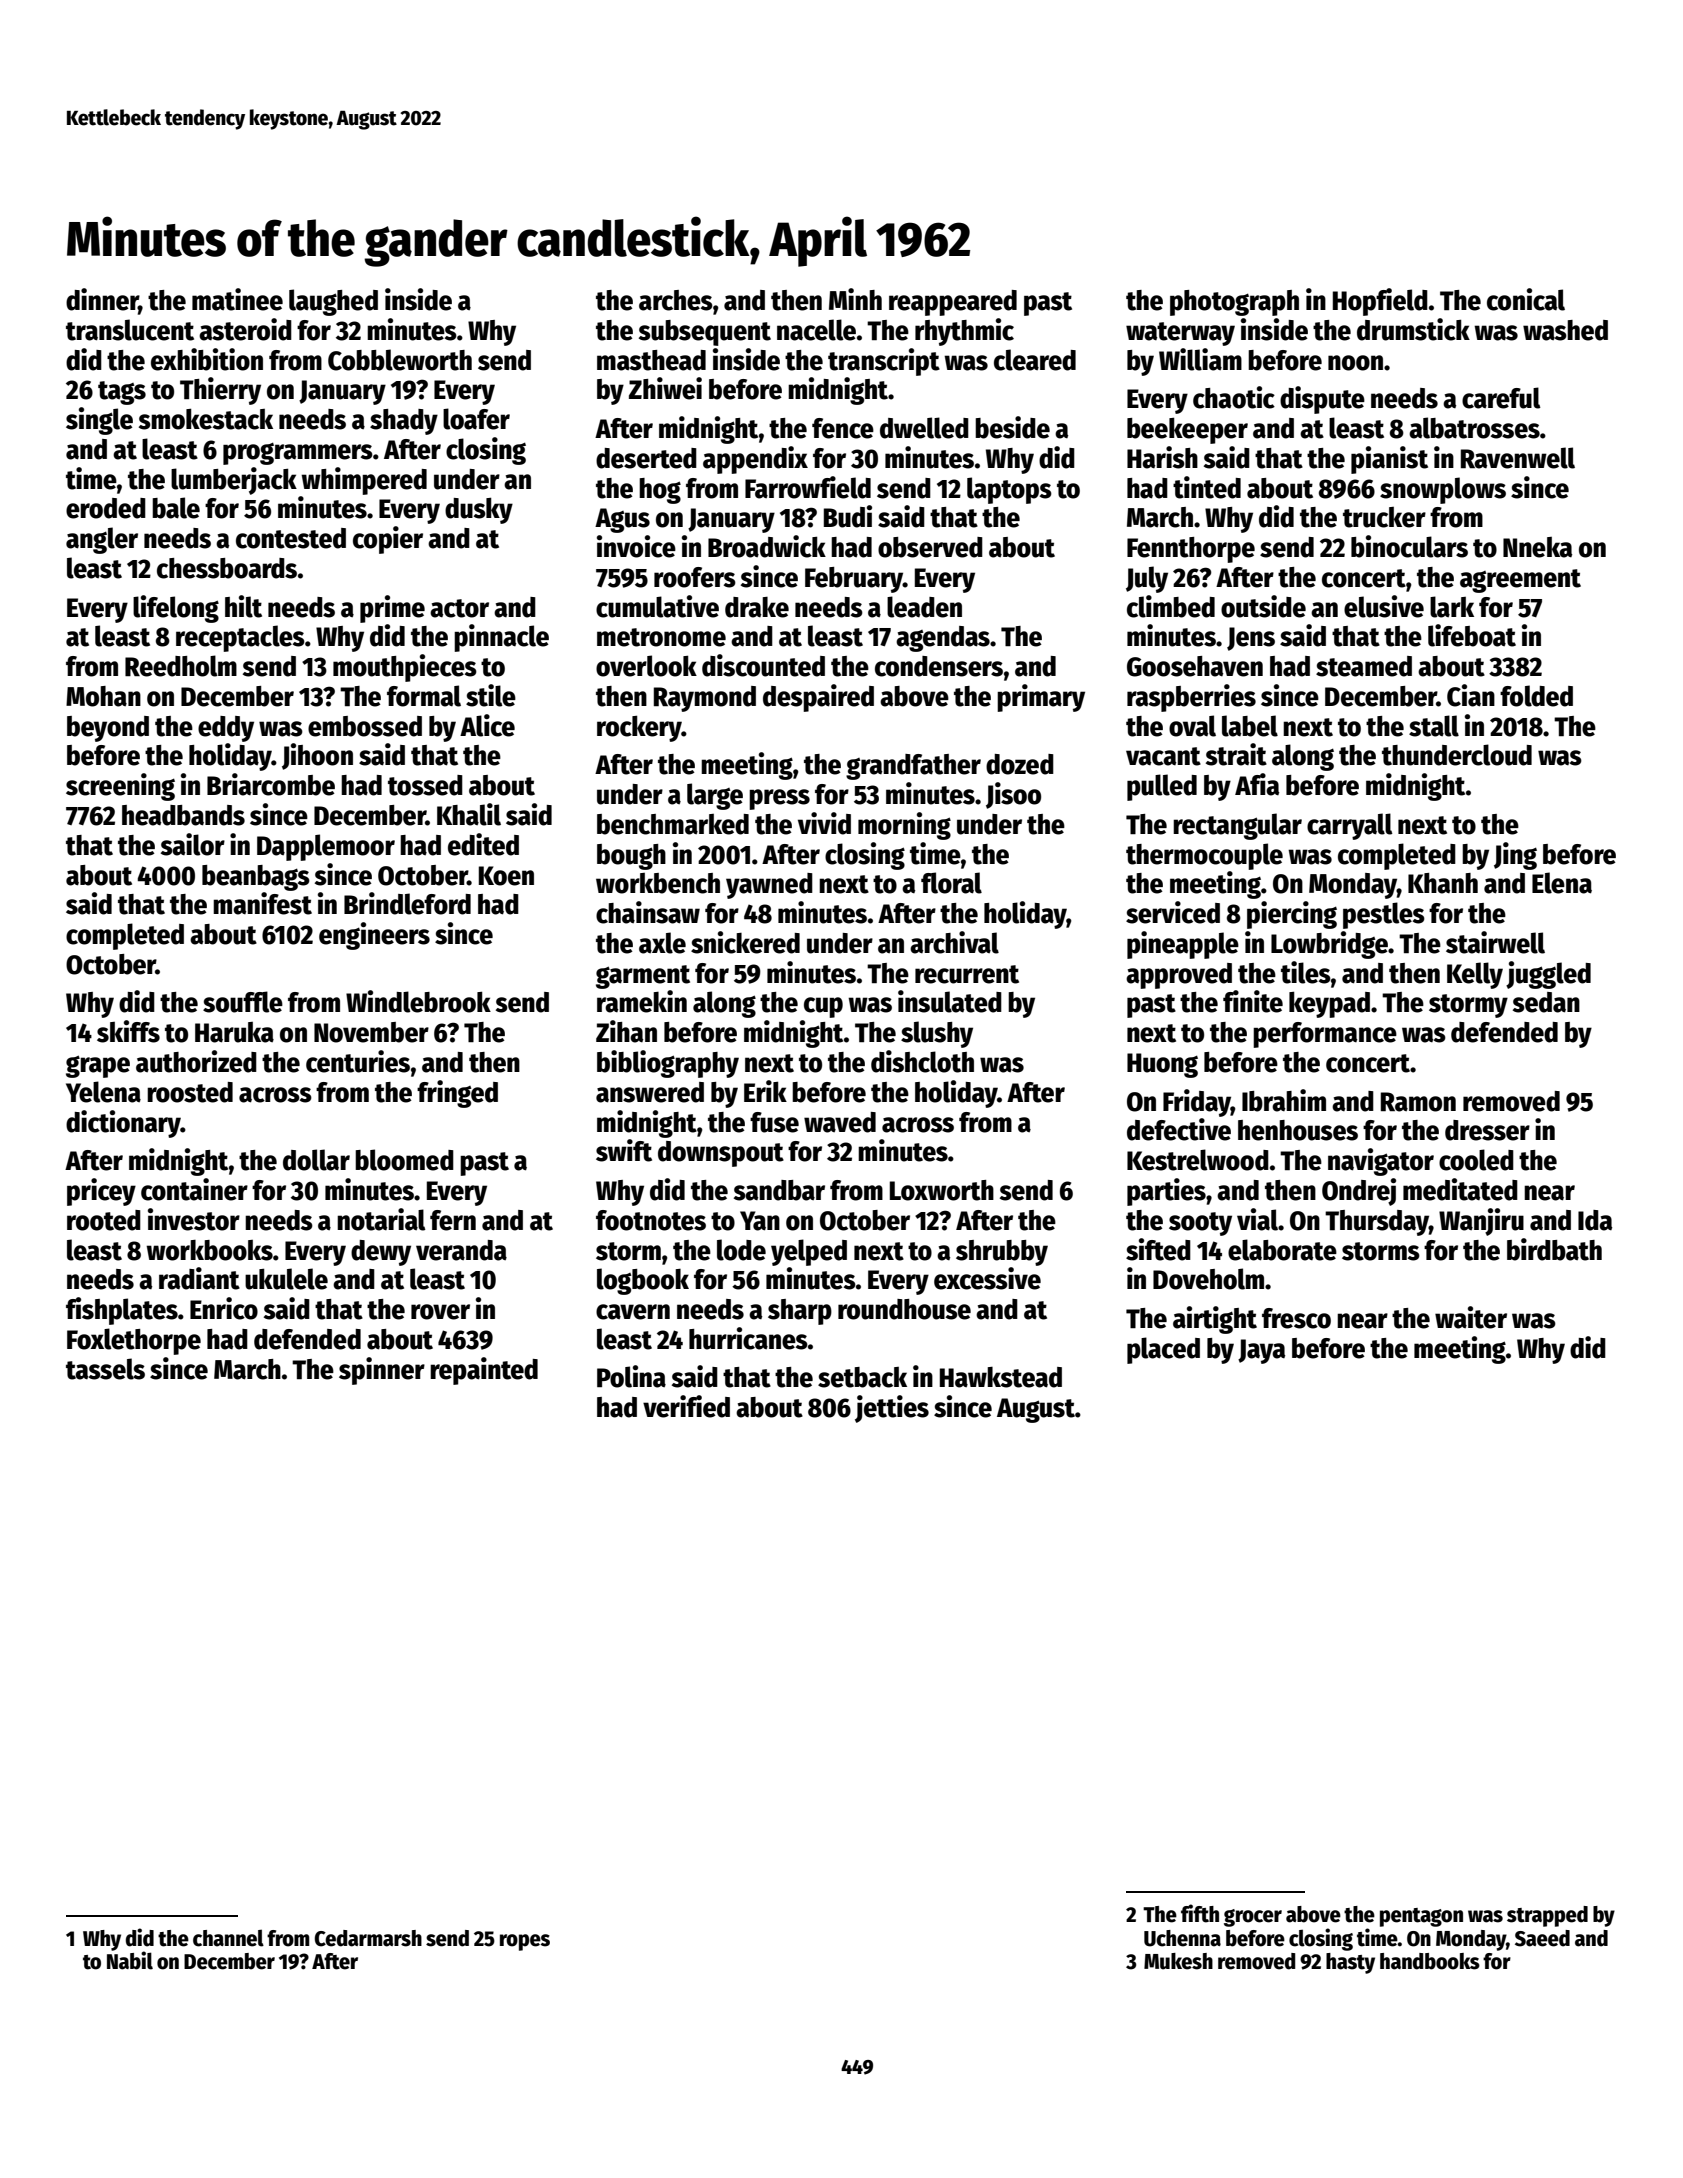 The image size is (1683, 2178). What do you see at coordinates (1200, 1913) in the page?
I see `fifth` at bounding box center [1200, 1913].
